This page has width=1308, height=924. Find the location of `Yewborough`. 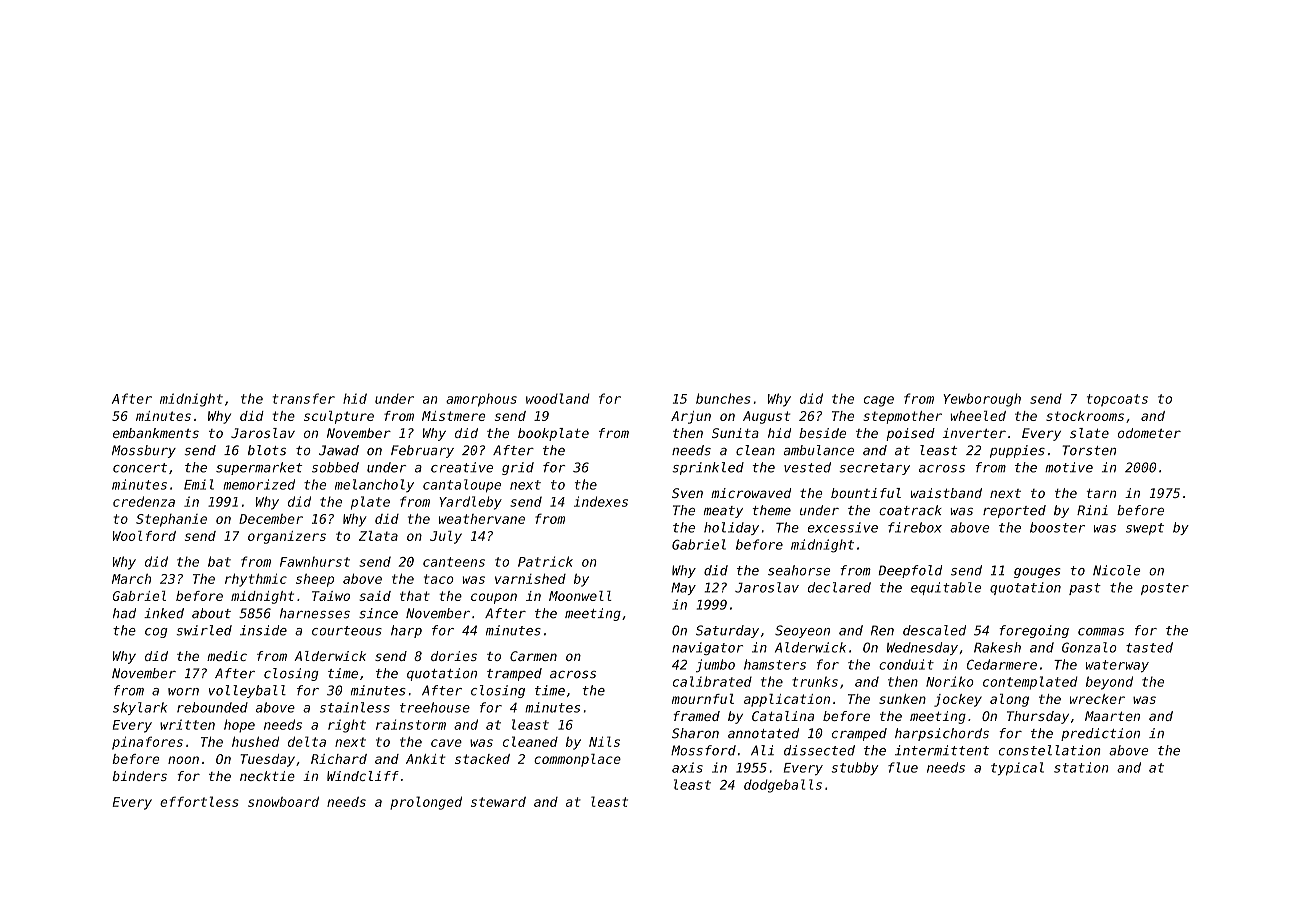

Yewborough is located at coordinates (982, 400).
